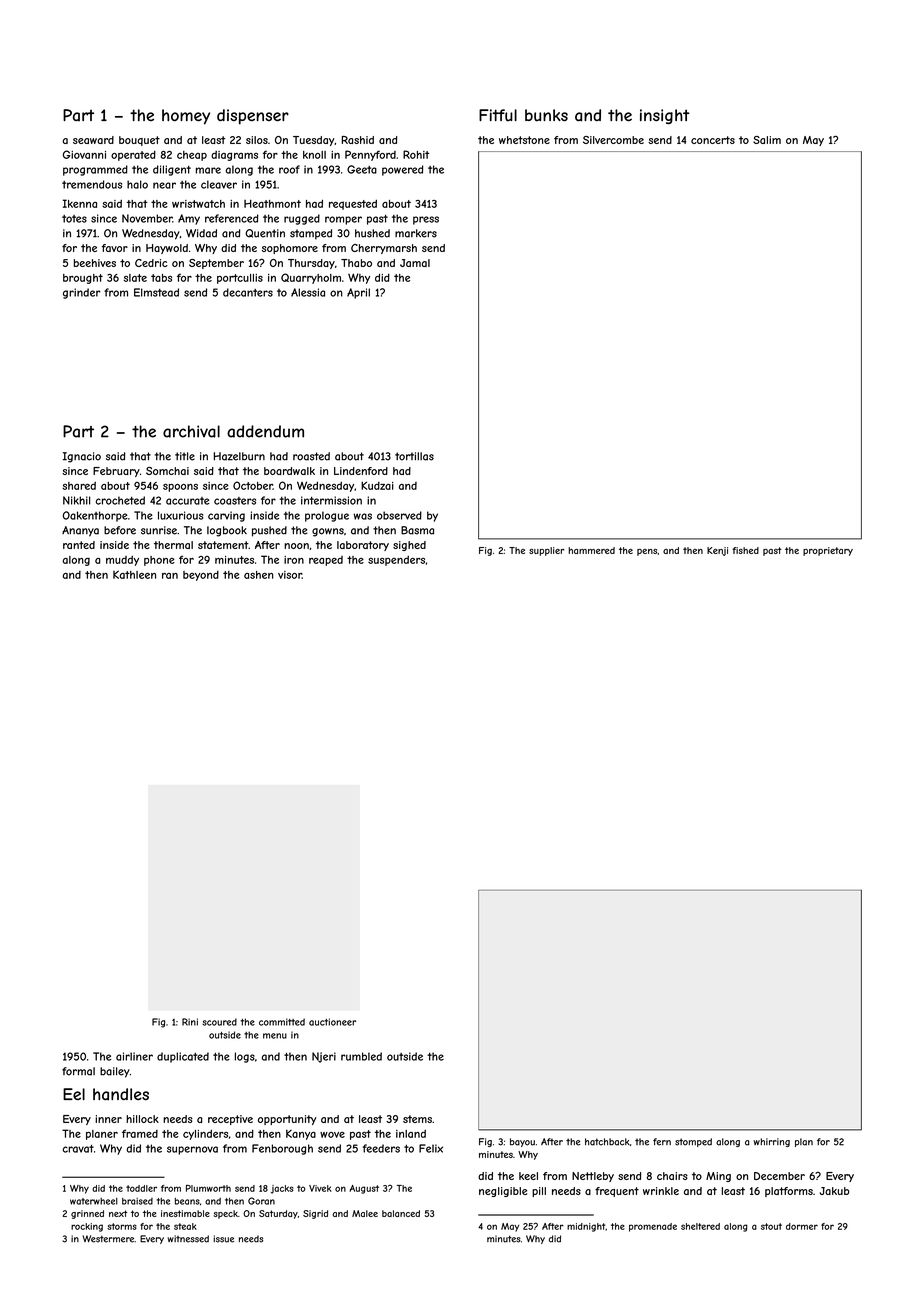 The image size is (924, 1308). I want to click on Quentin, so click(265, 233).
